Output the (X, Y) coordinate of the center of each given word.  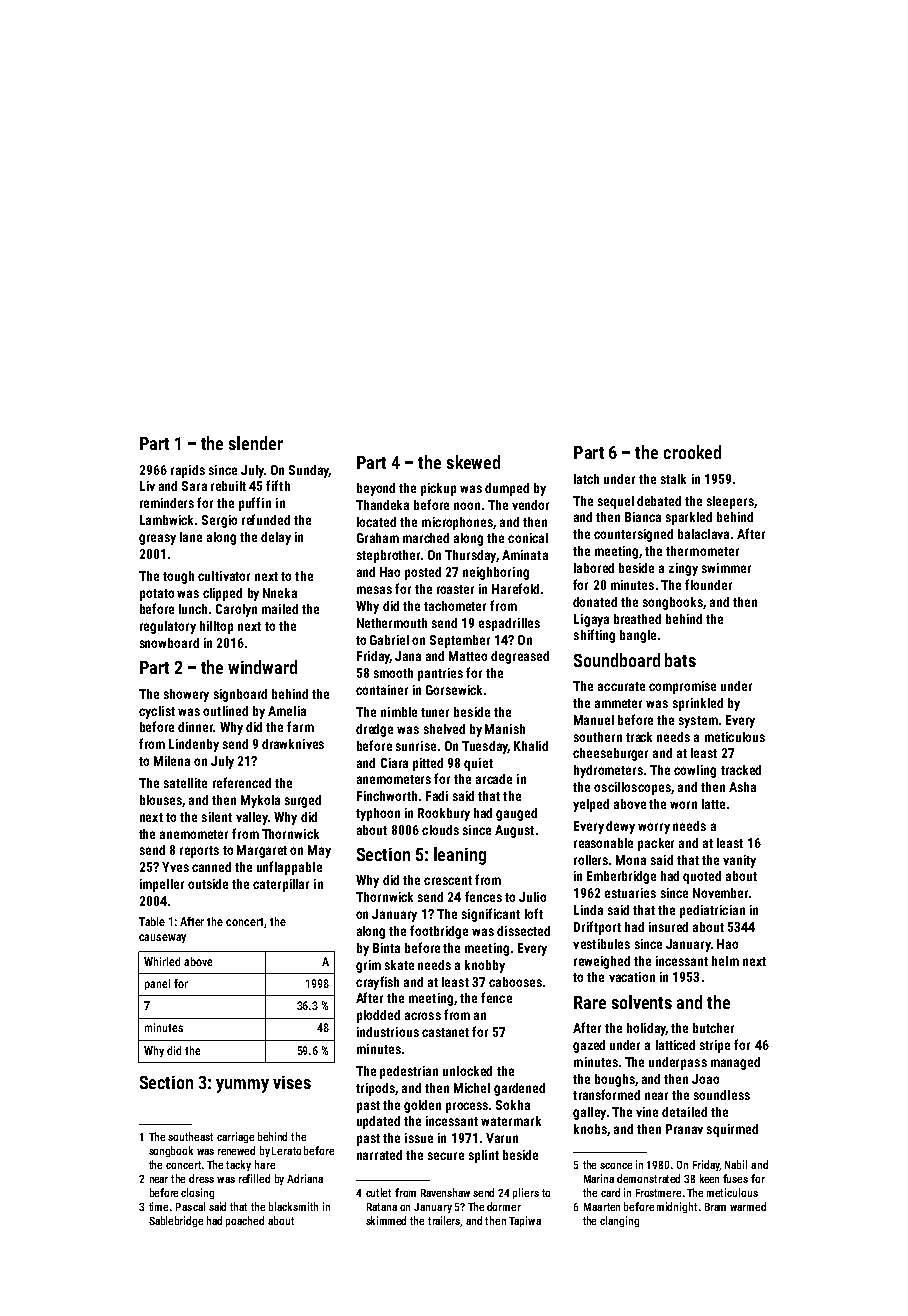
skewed (473, 462)
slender (256, 443)
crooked (692, 452)
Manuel (594, 720)
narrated (379, 1155)
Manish (505, 729)
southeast (190, 1136)
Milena (172, 761)
